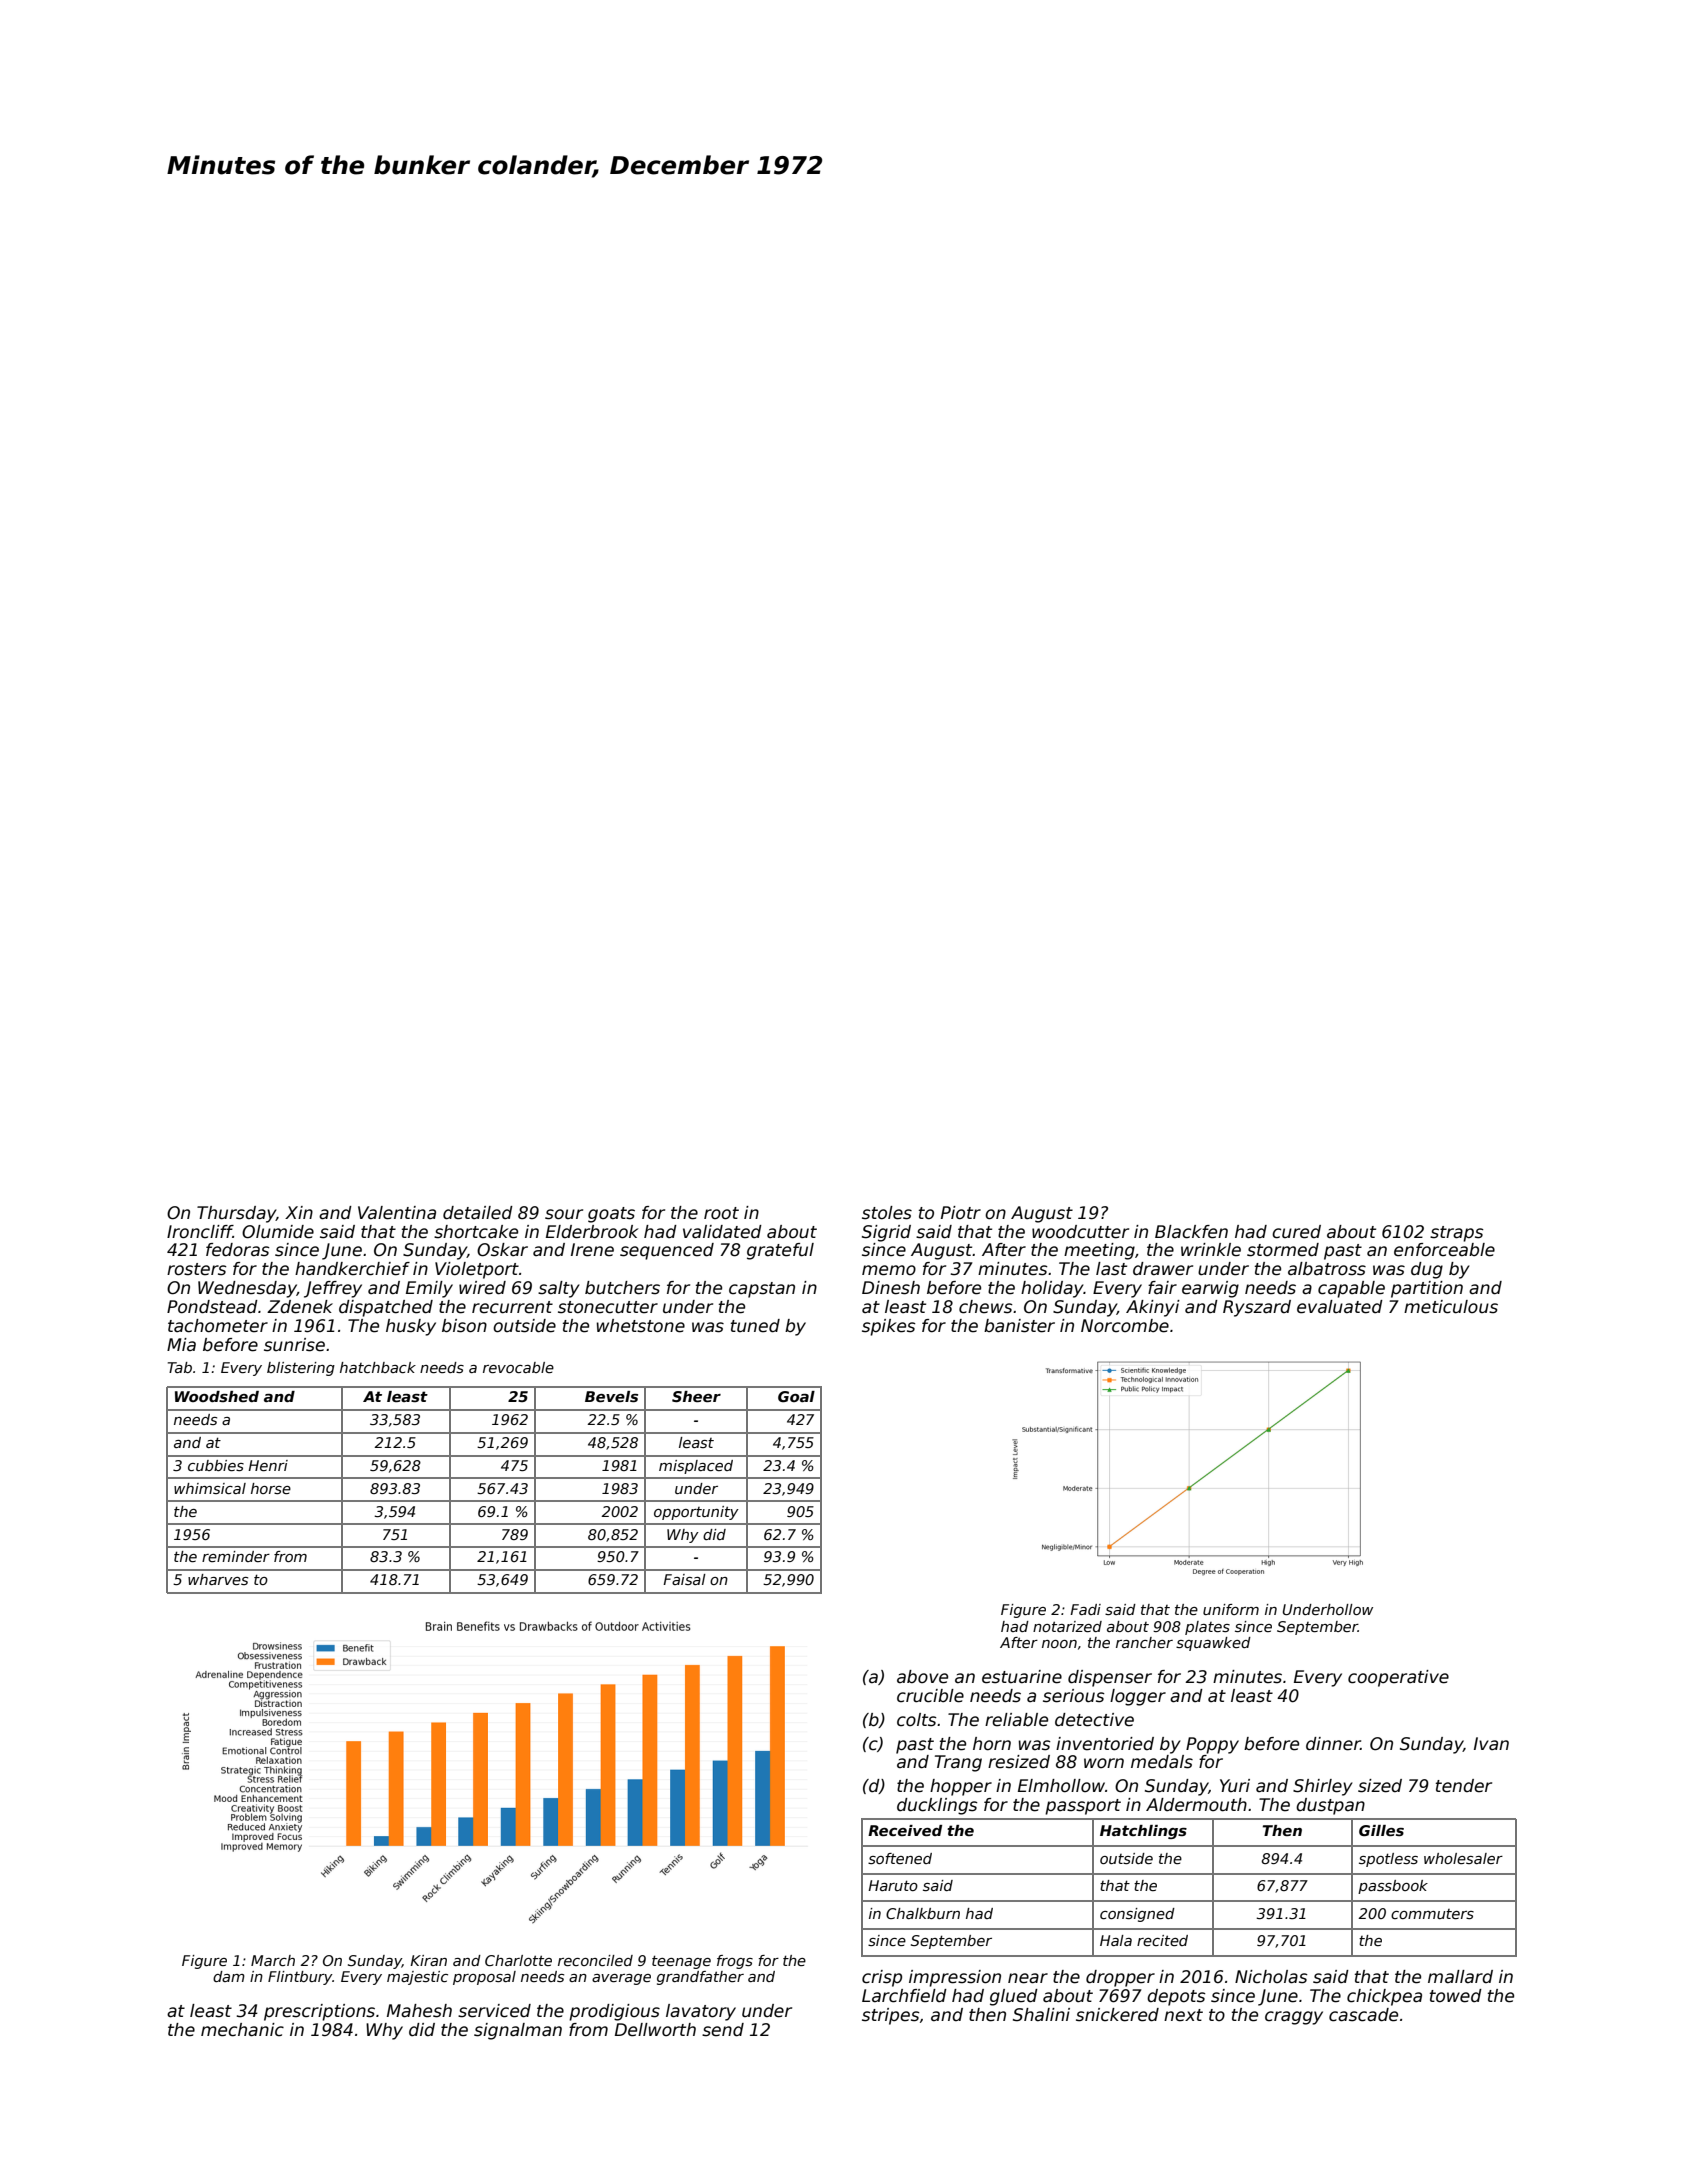  Describe the element at coordinates (887, 1213) in the image. I see `stoles` at that location.
